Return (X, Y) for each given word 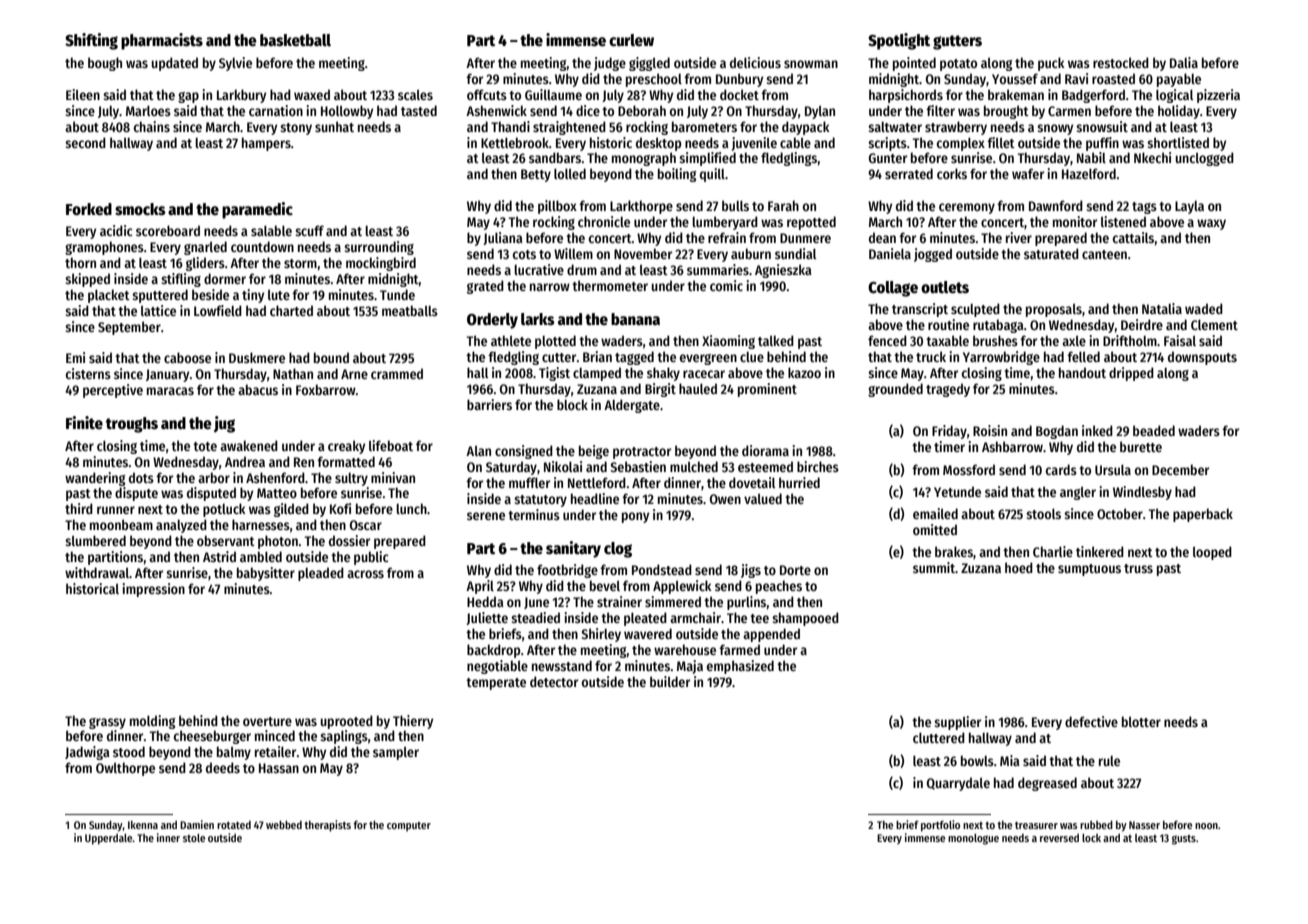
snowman (811, 64)
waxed (312, 94)
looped (1212, 553)
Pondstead (662, 569)
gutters (957, 42)
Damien (197, 824)
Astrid (219, 556)
